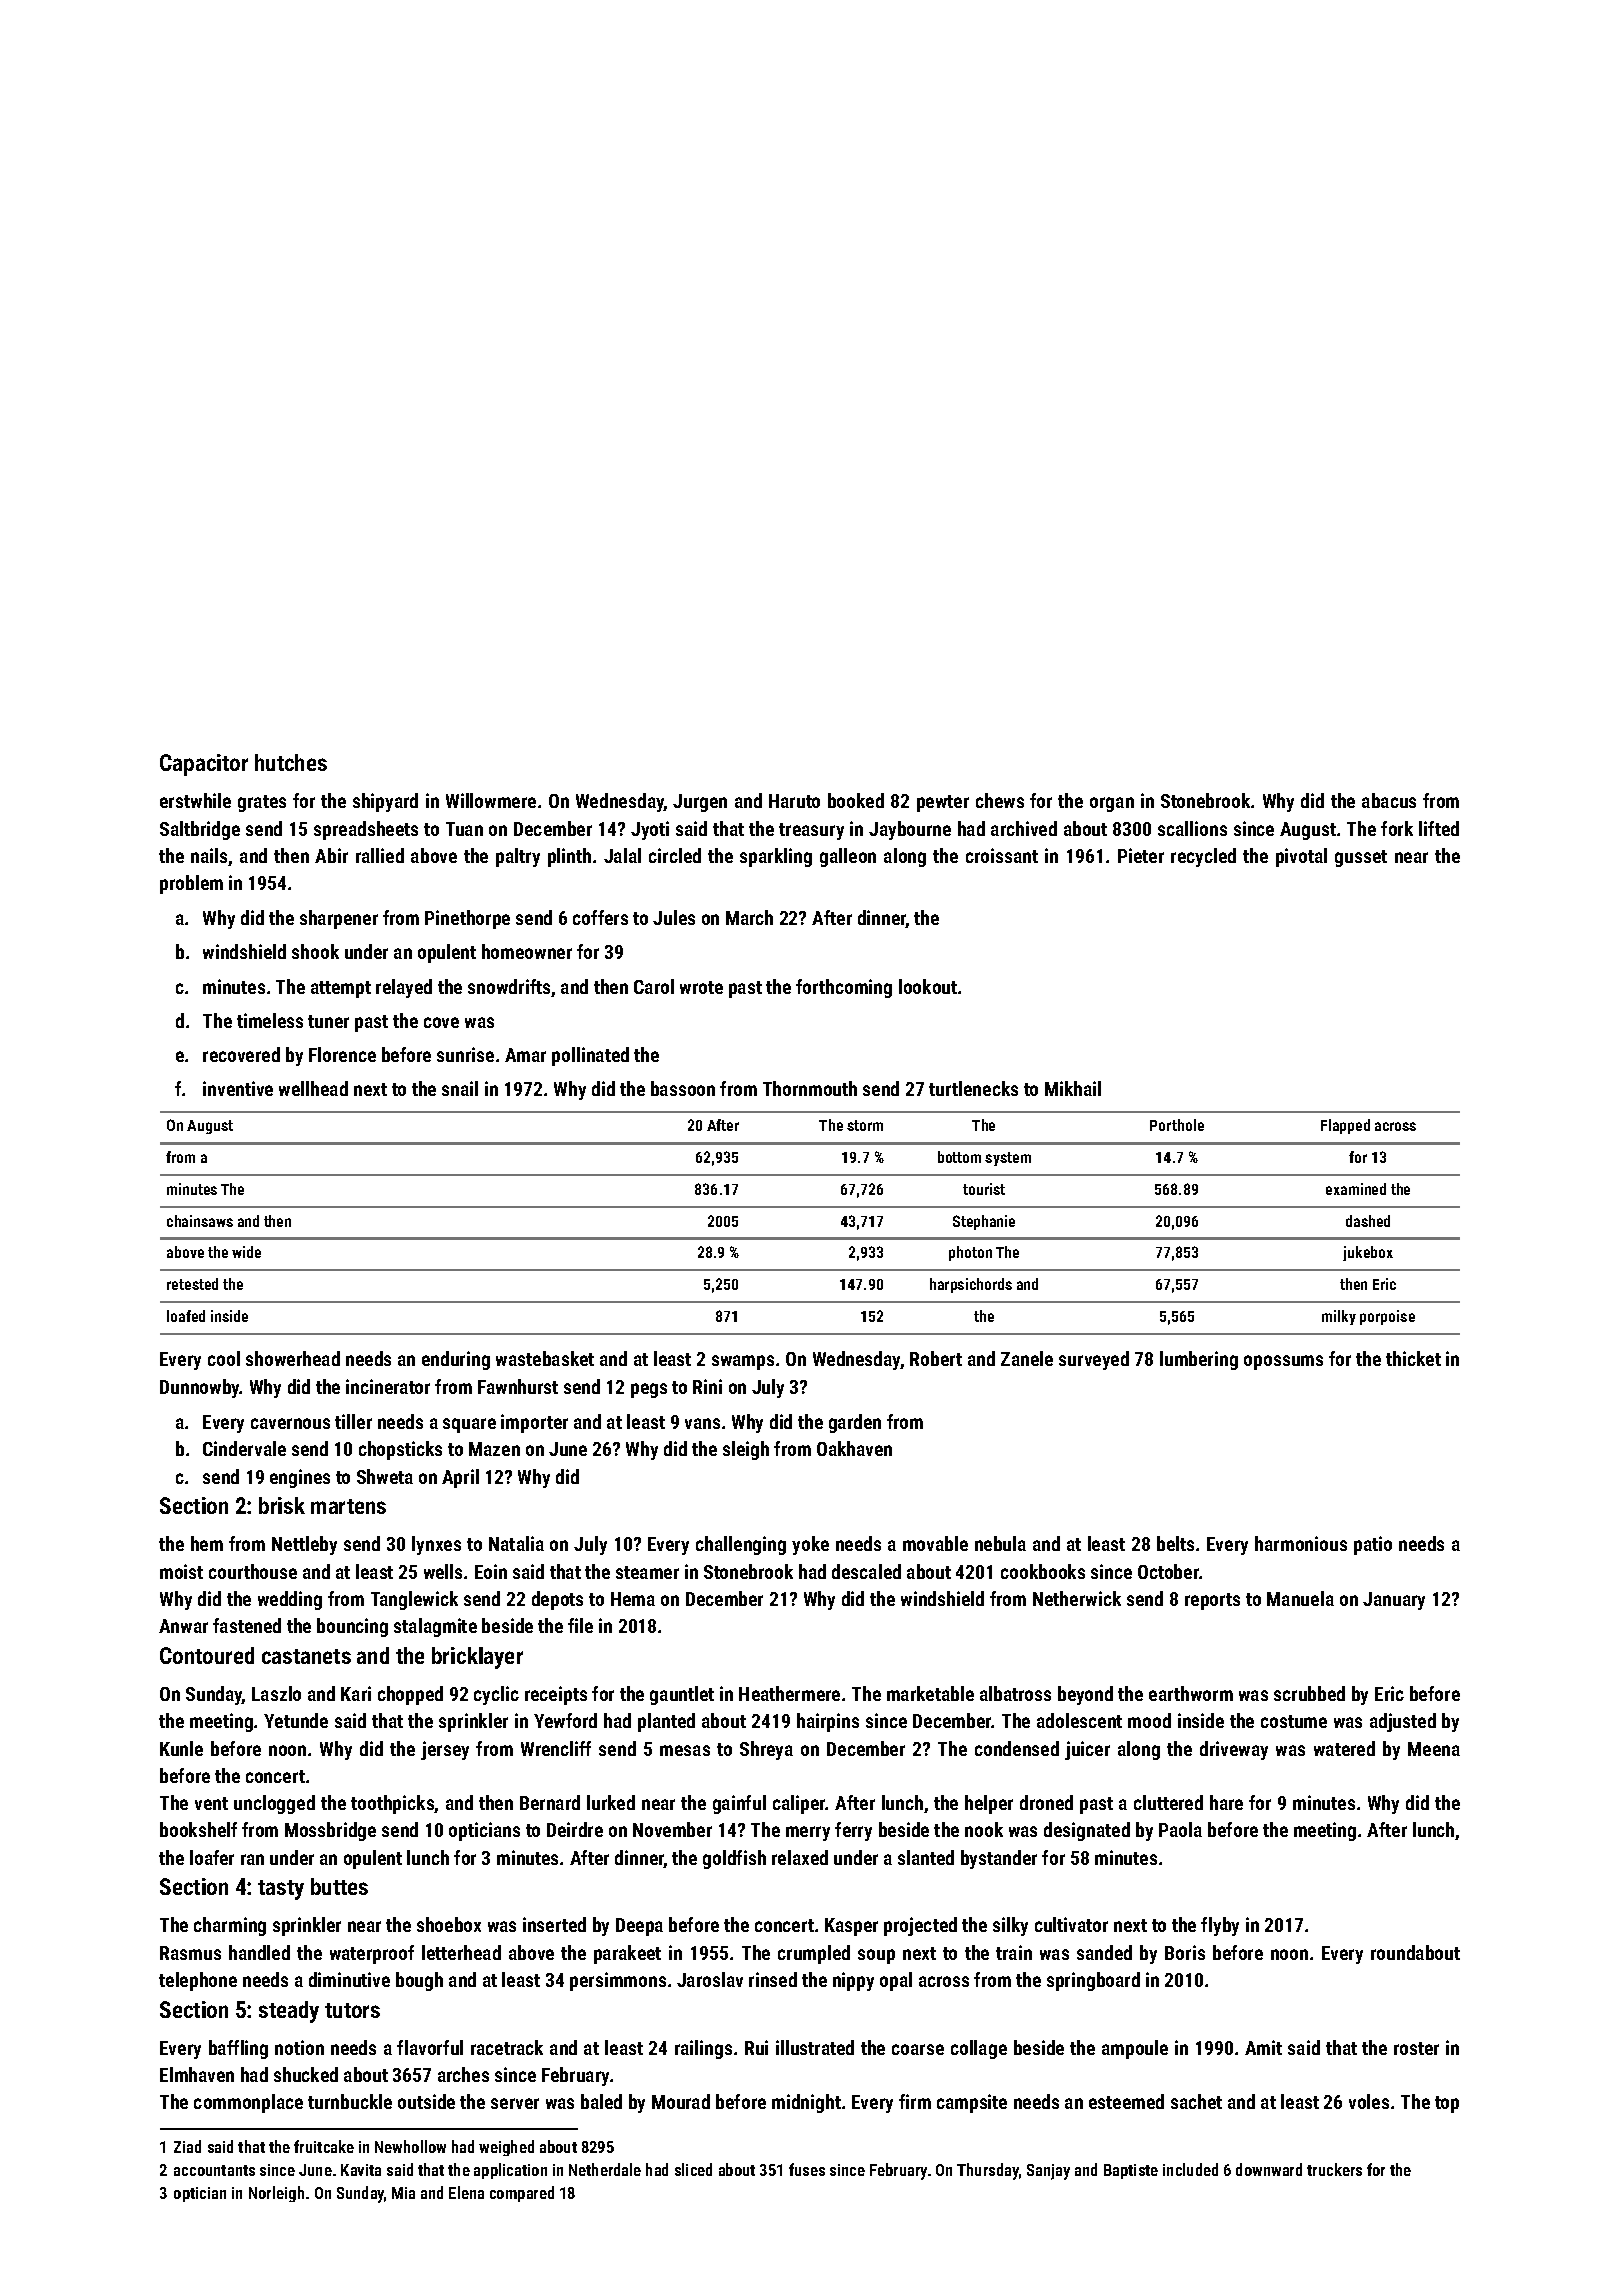  What do you see at coordinates (856, 800) in the screenshot?
I see `booked` at bounding box center [856, 800].
